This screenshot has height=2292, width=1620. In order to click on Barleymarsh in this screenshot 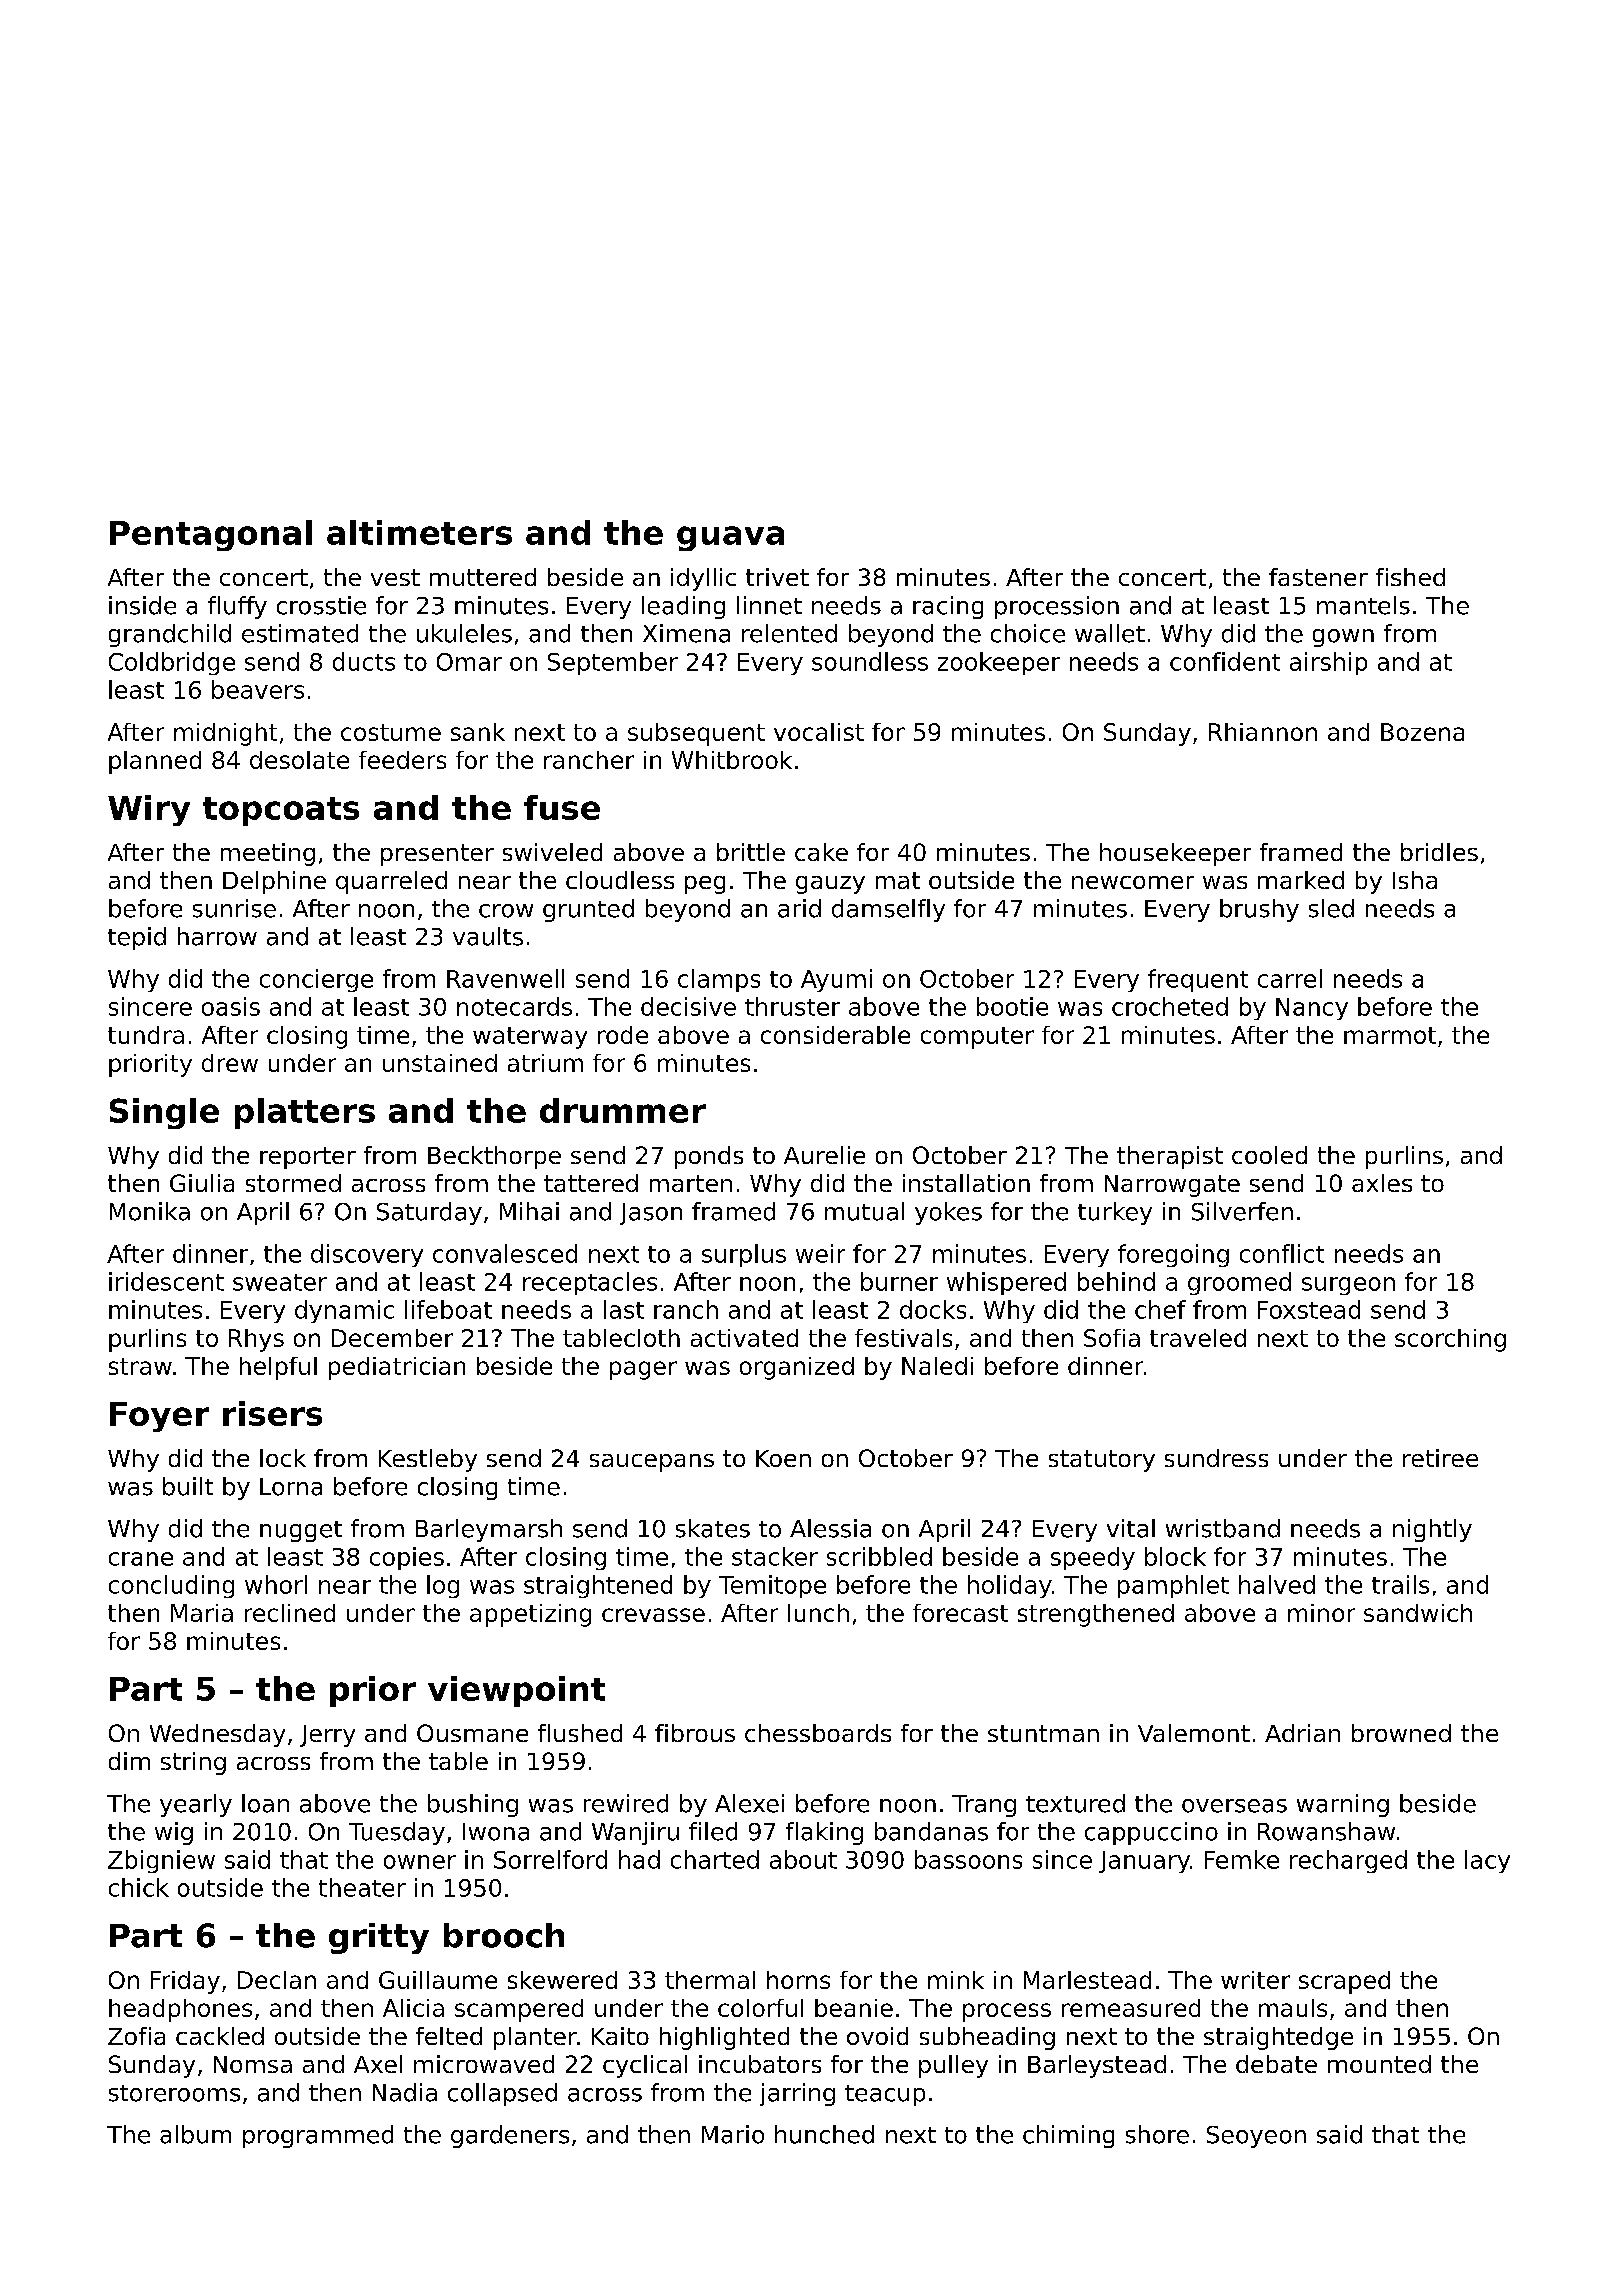, I will do `click(489, 1530)`.
